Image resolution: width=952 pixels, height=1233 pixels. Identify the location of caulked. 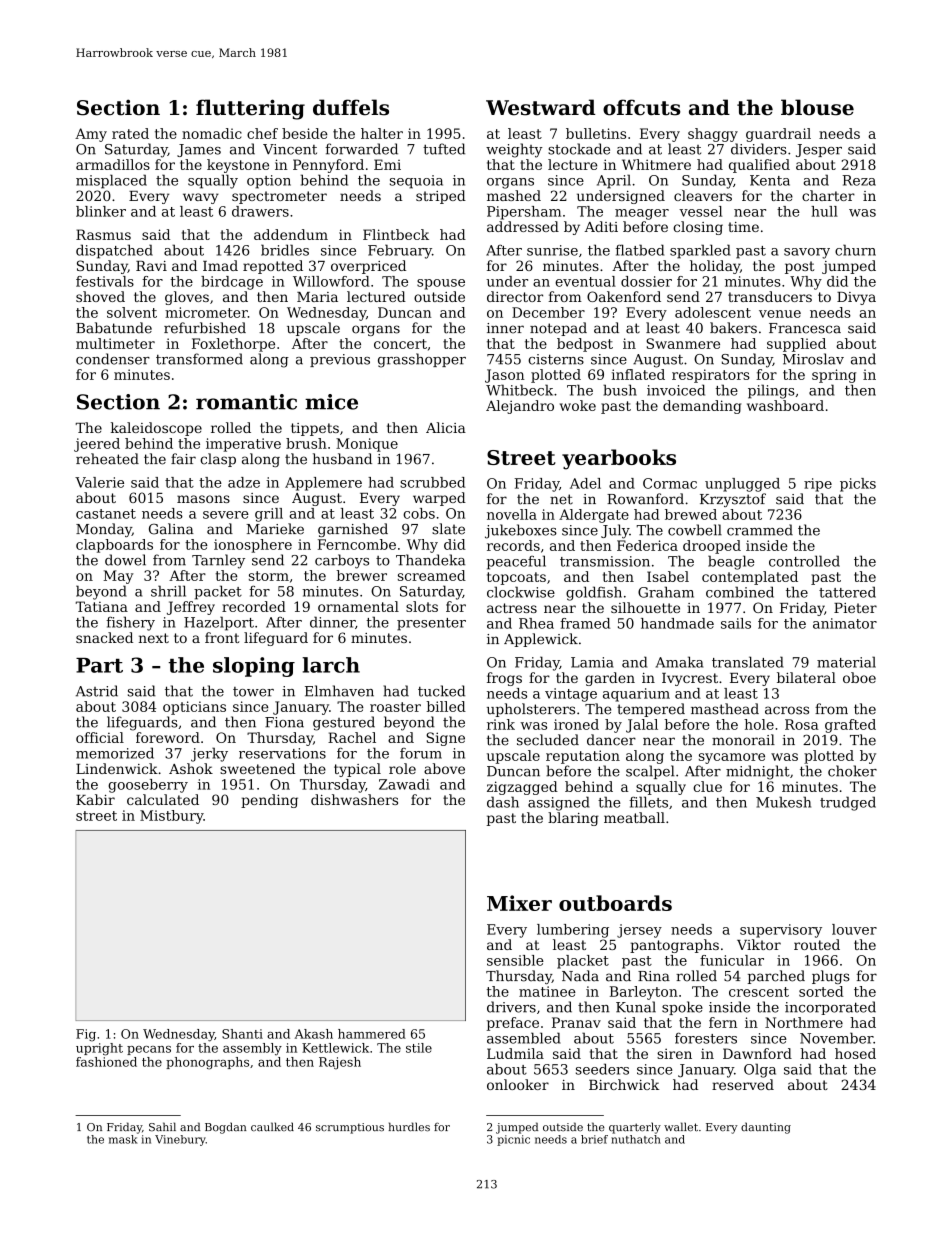
(272, 1127).
